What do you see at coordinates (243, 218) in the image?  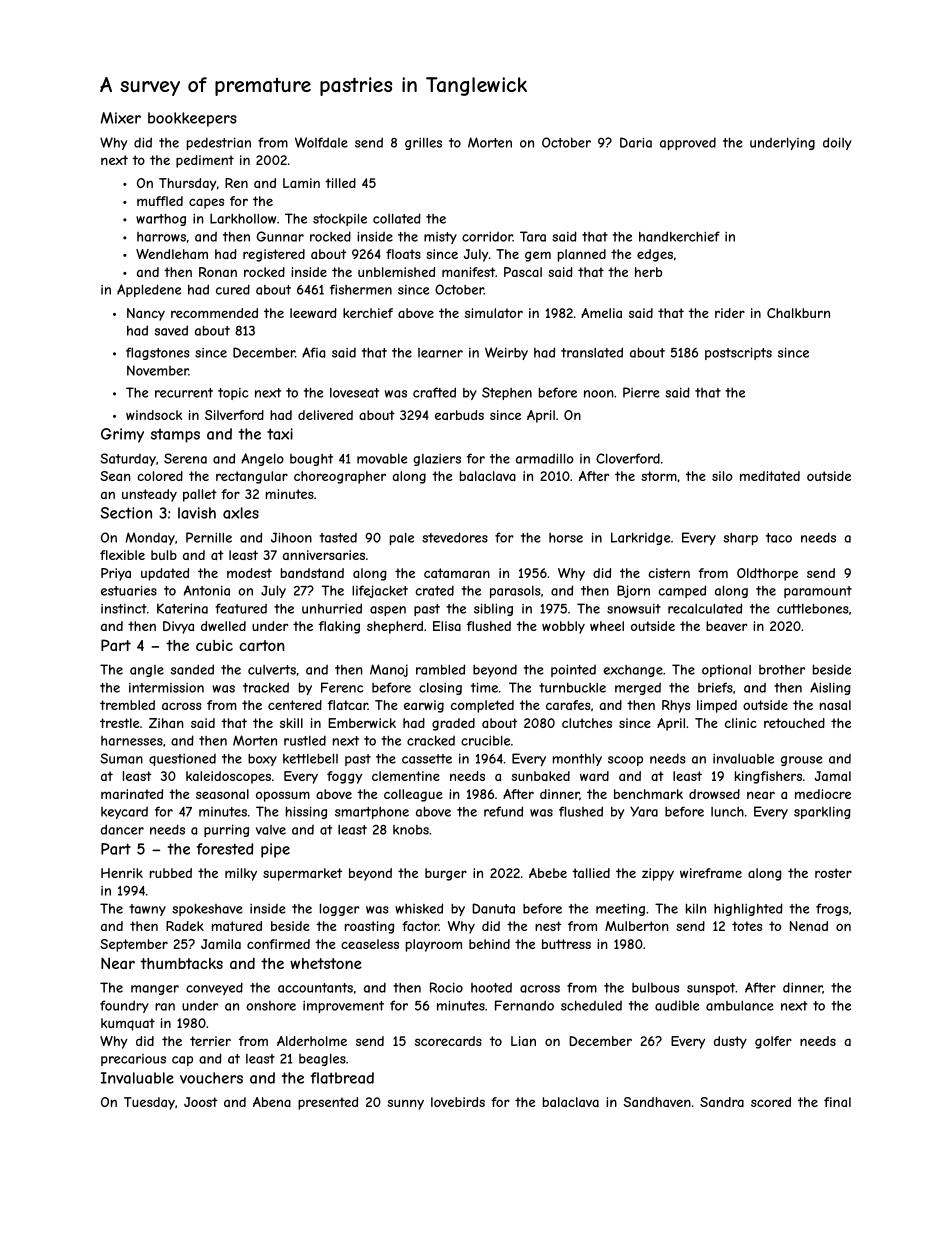 I see `Larkhollow` at bounding box center [243, 218].
